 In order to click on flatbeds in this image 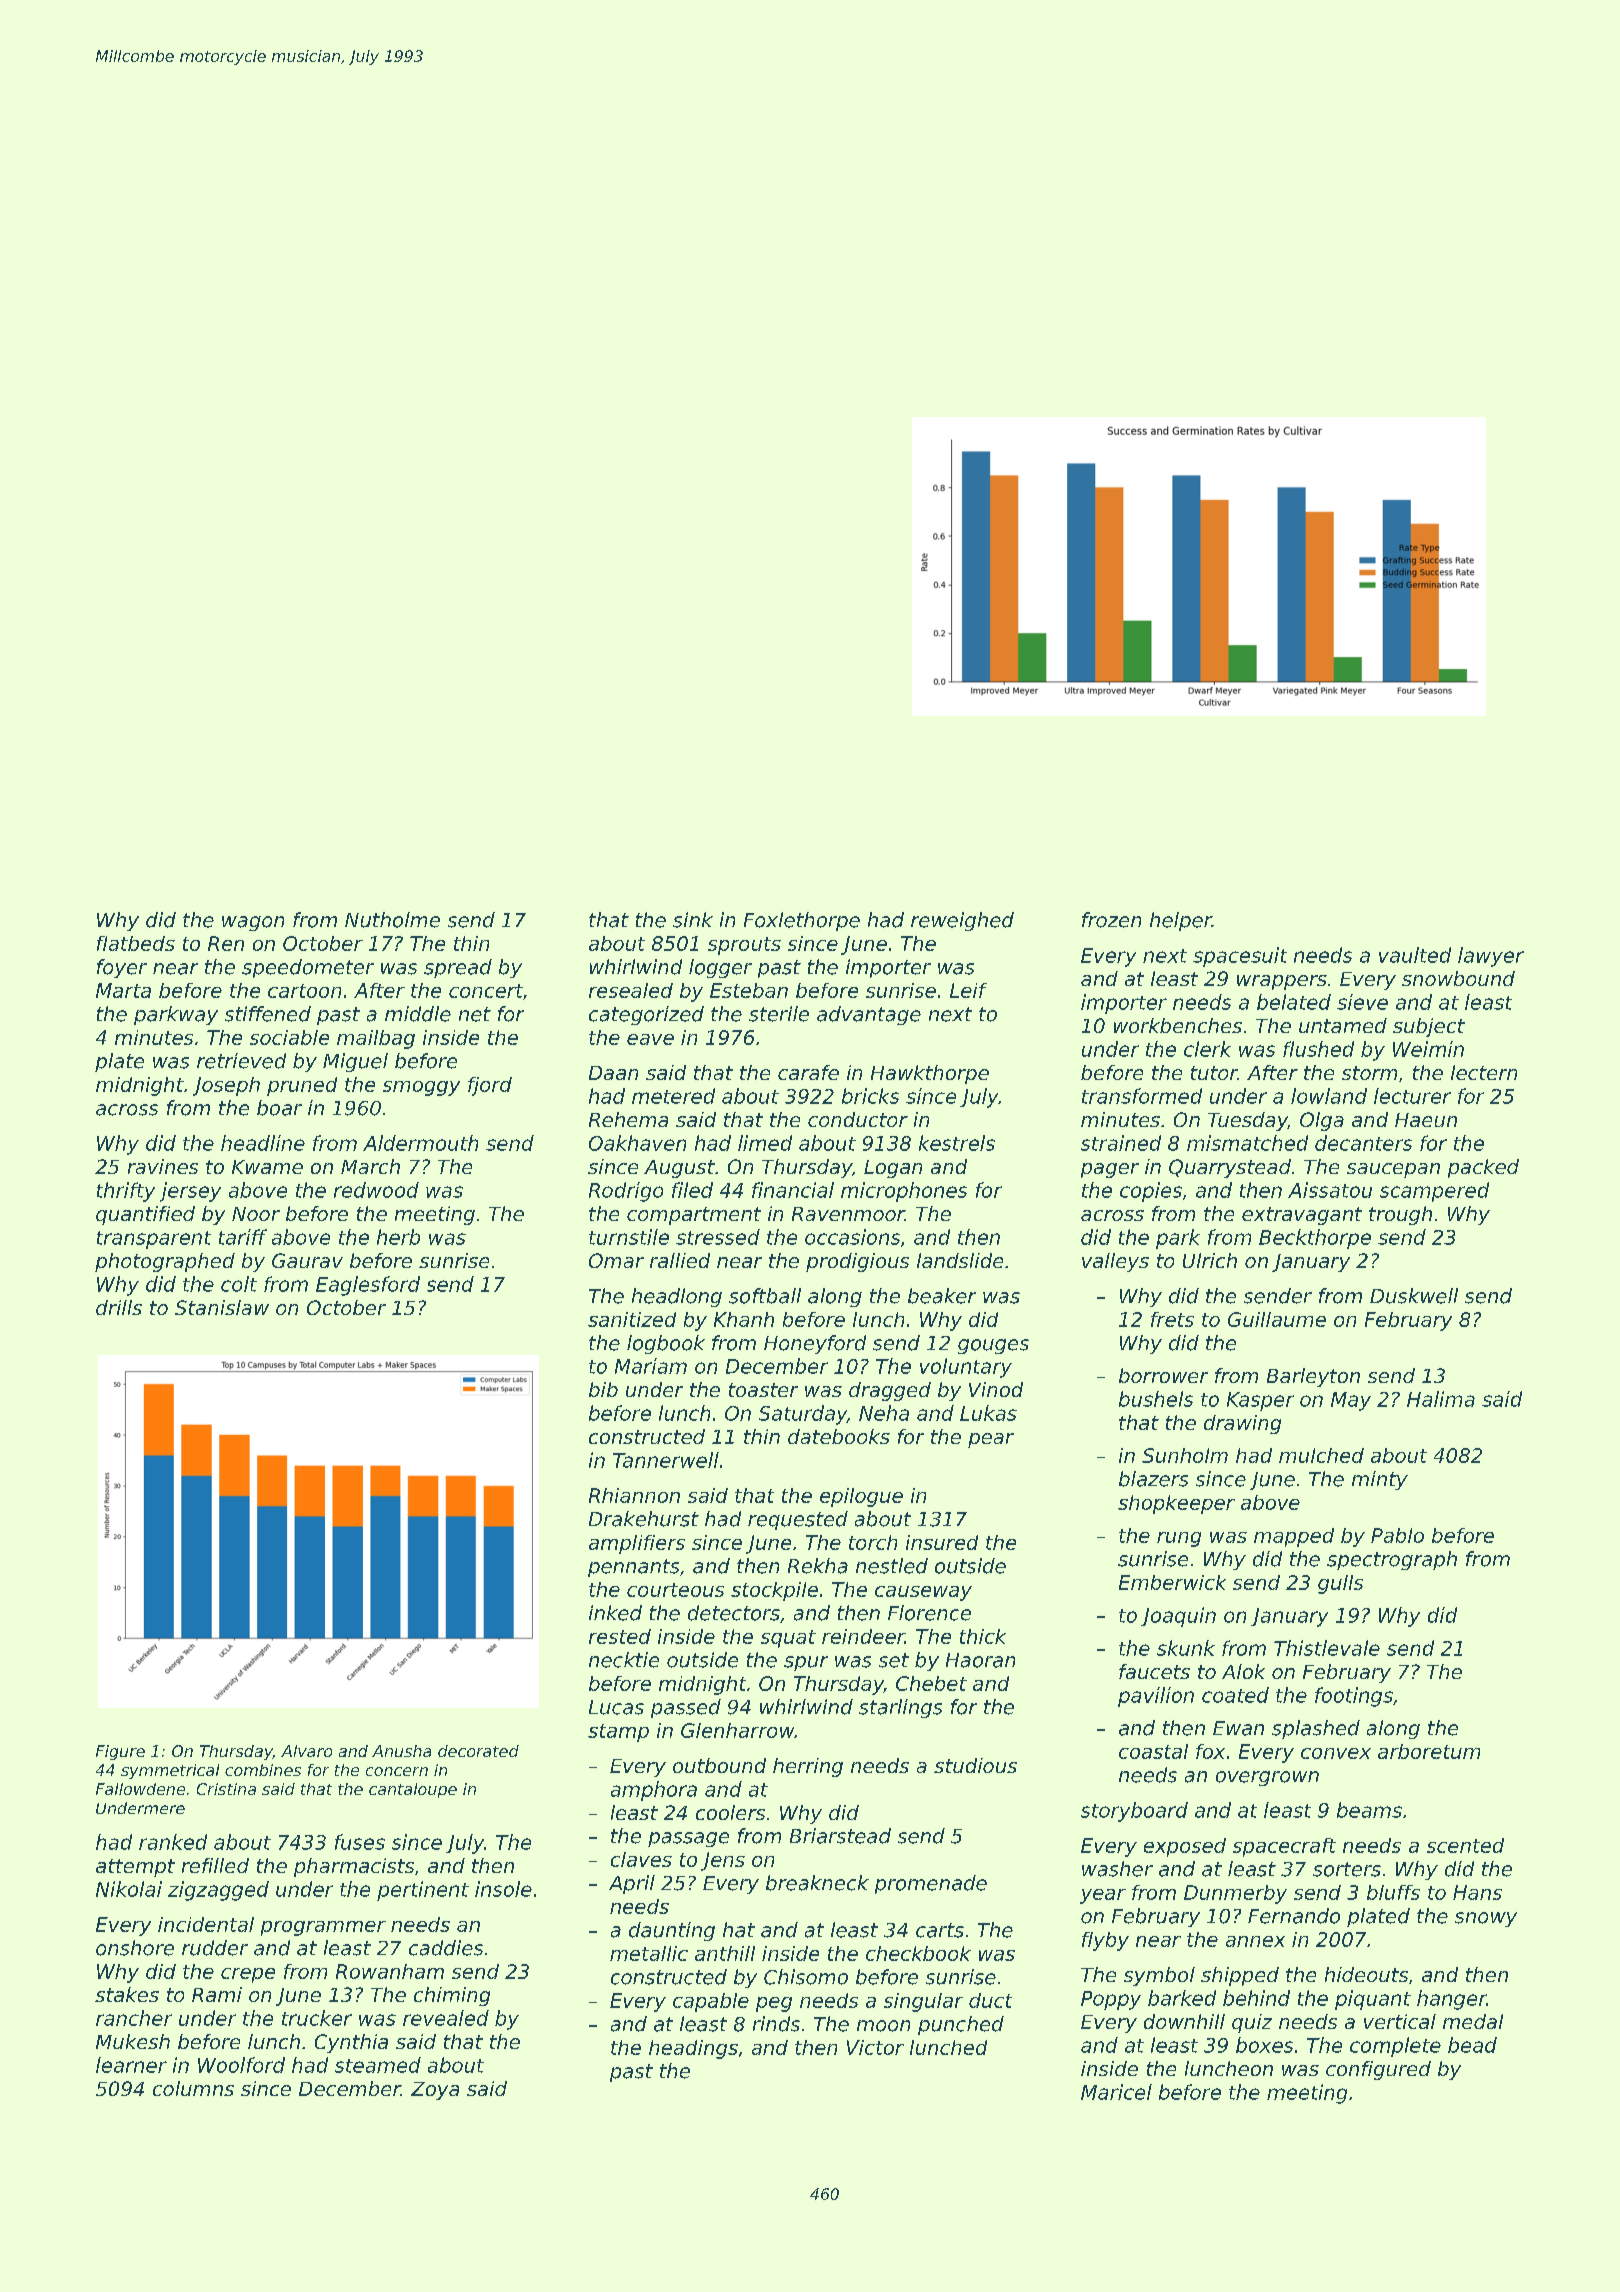, I will do `click(136, 943)`.
